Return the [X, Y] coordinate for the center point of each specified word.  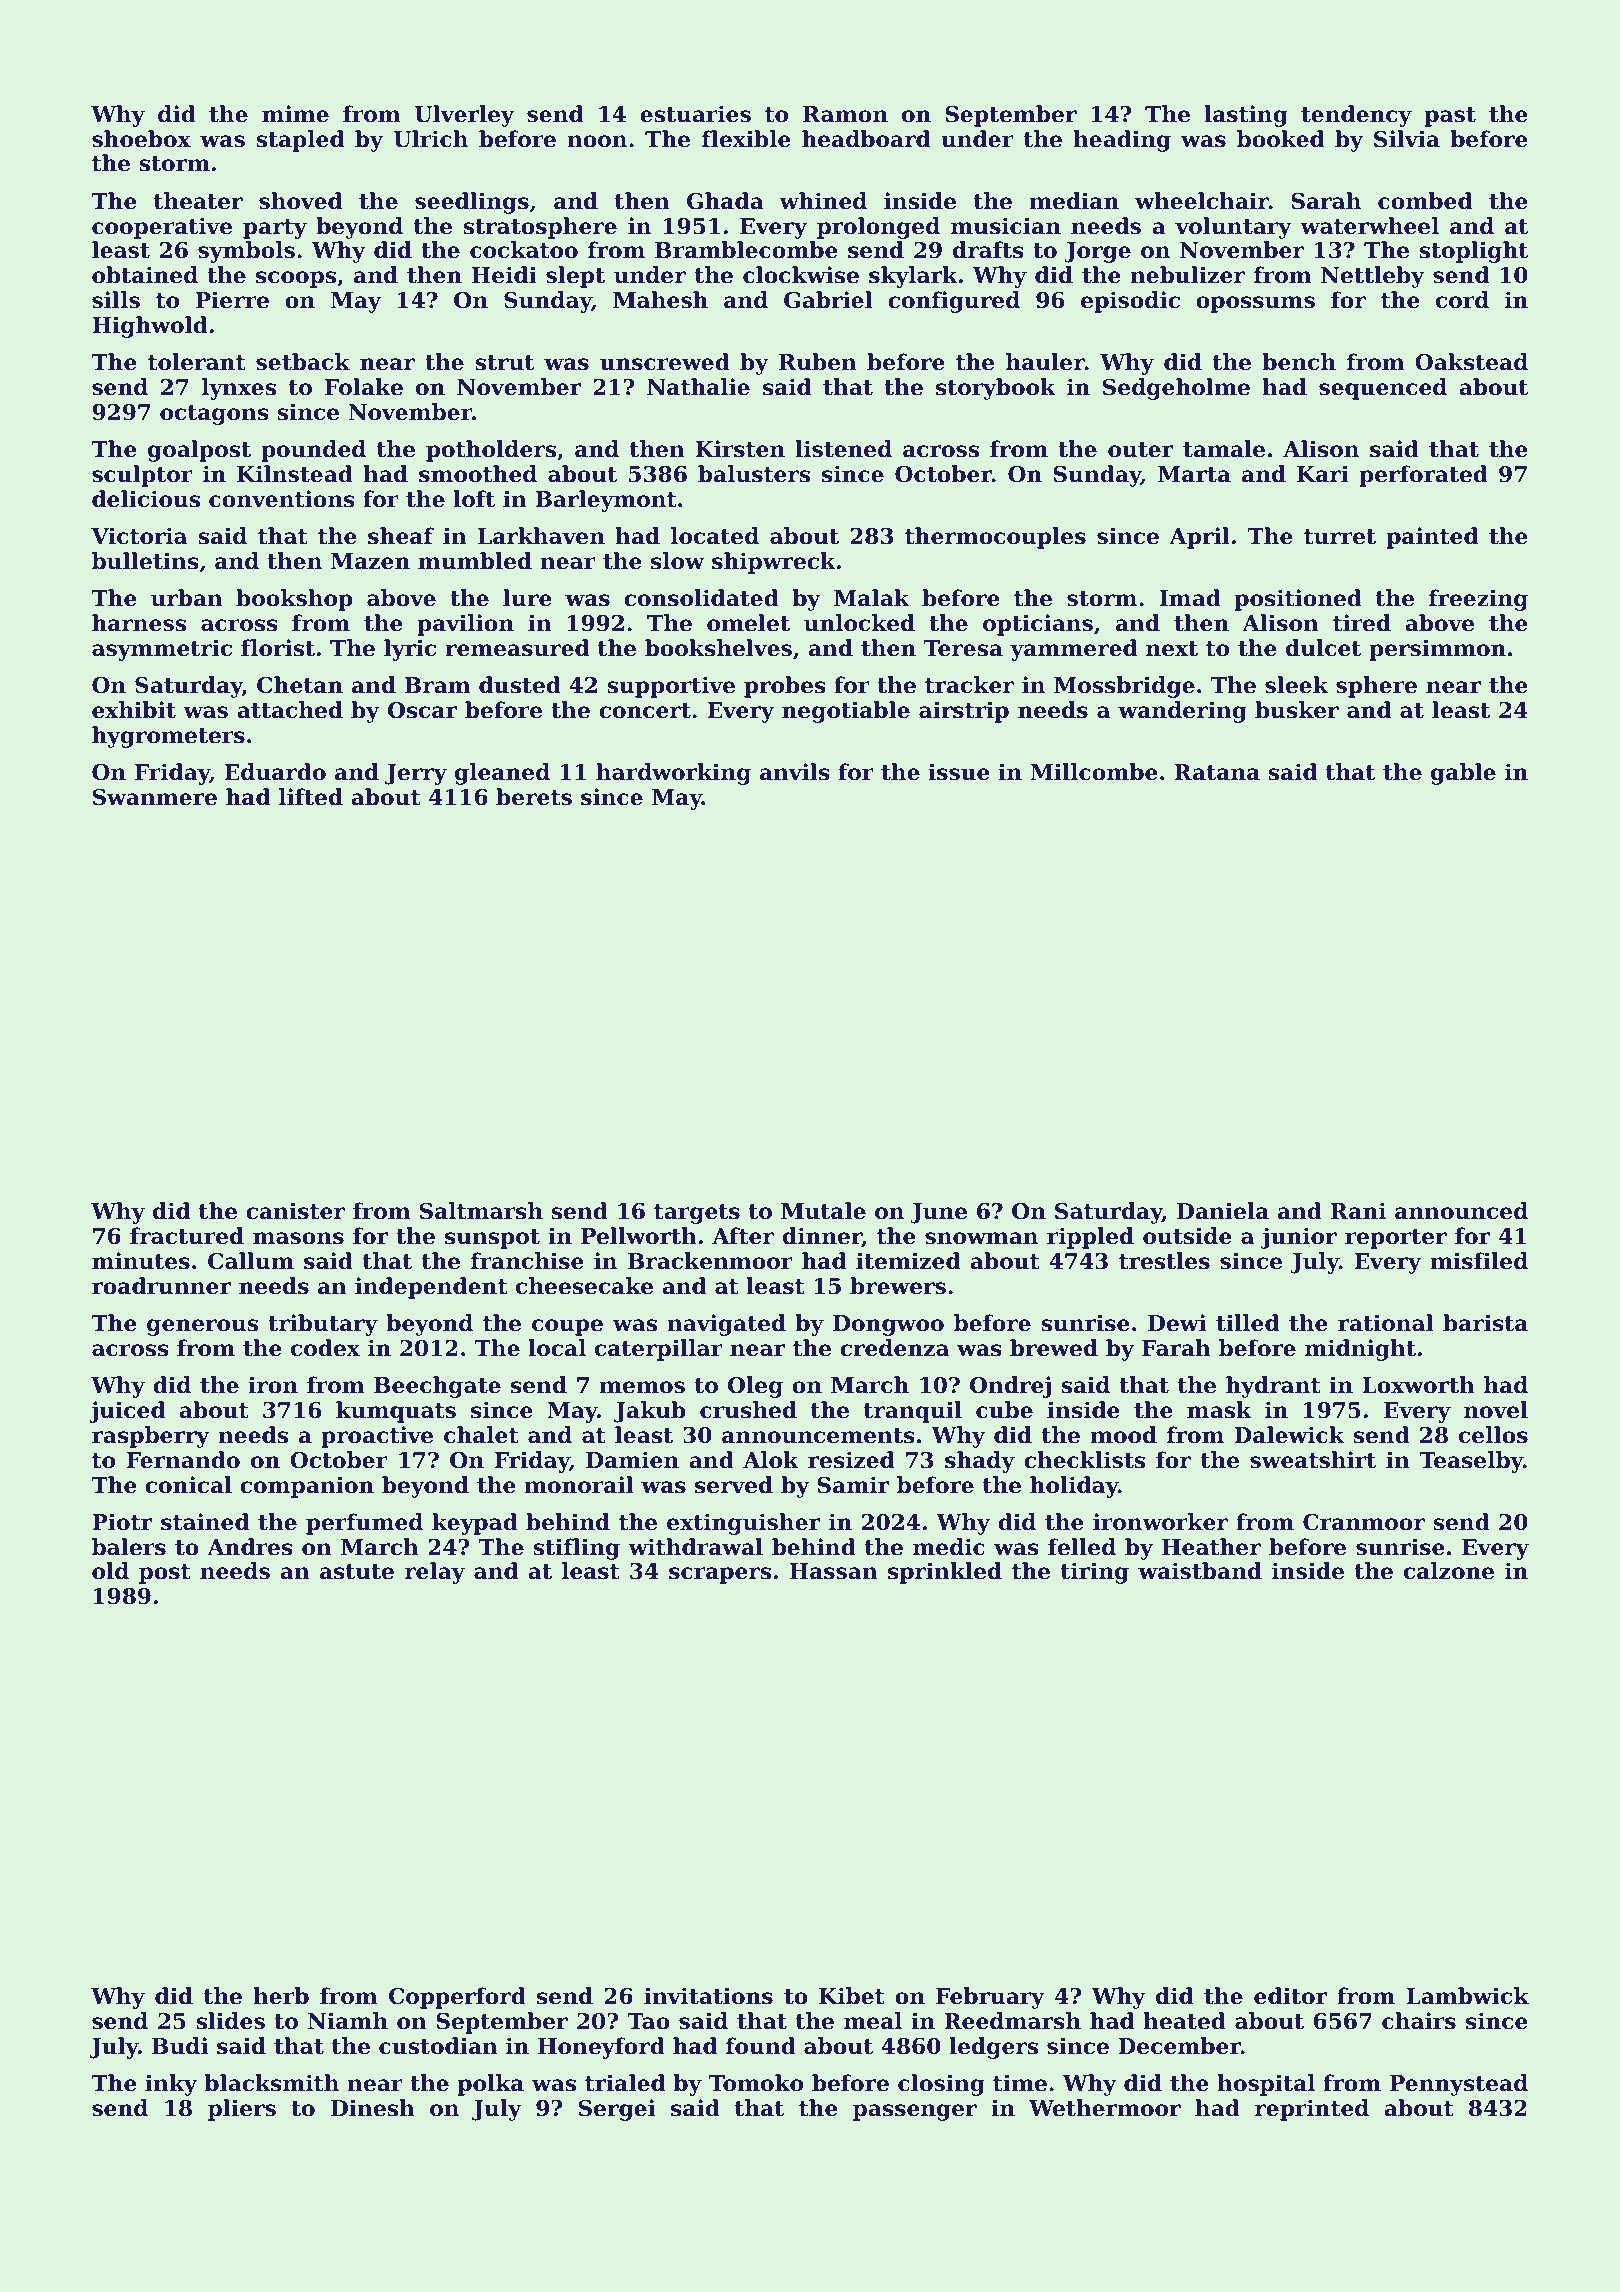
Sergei [617, 2110]
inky [171, 2085]
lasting [1246, 116]
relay [435, 1573]
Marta [1194, 474]
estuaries [695, 114]
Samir [853, 1485]
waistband [1200, 1571]
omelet [748, 623]
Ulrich [430, 139]
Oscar [422, 710]
